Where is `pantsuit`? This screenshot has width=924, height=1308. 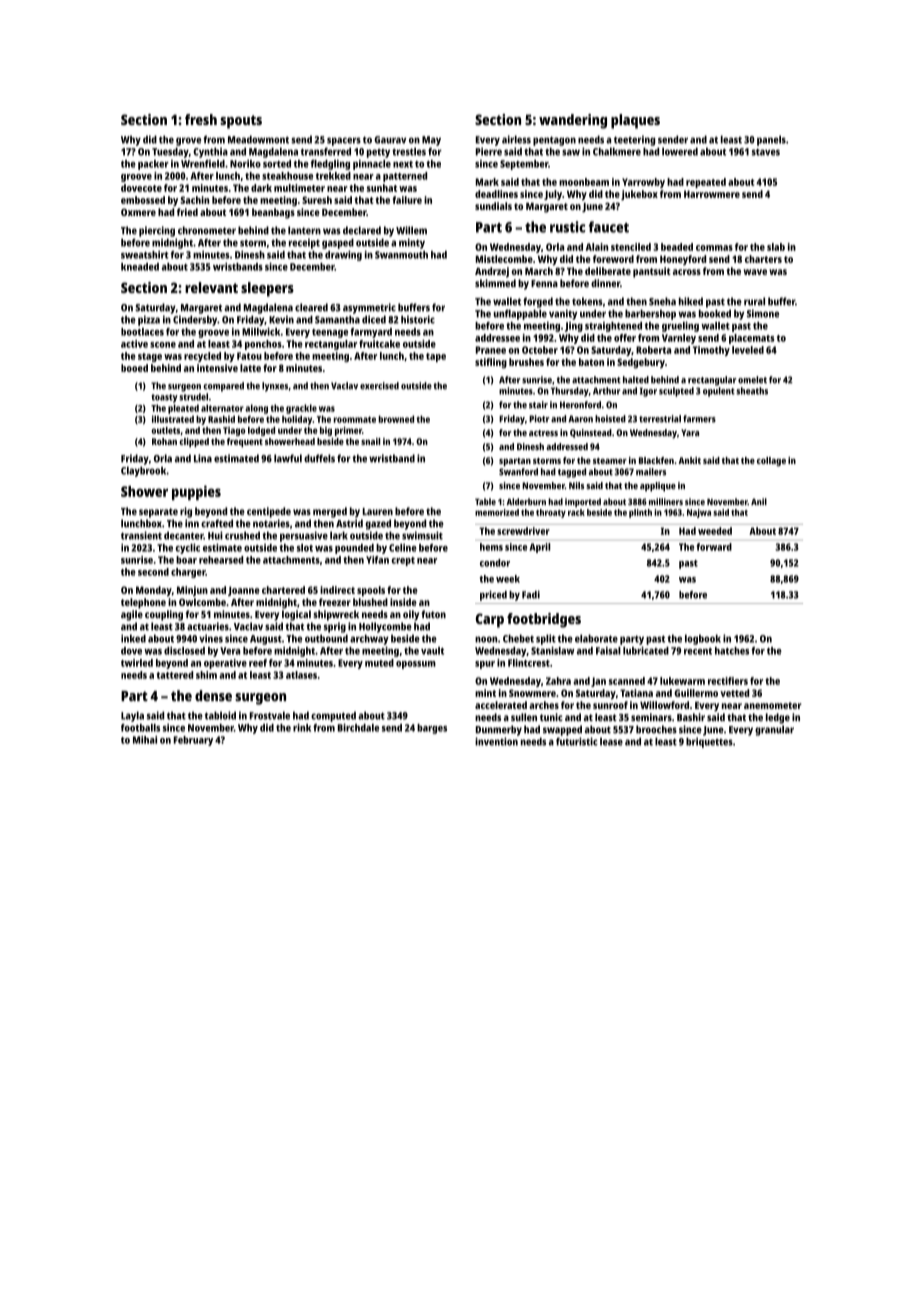 pantsuit is located at coordinates (652, 272).
